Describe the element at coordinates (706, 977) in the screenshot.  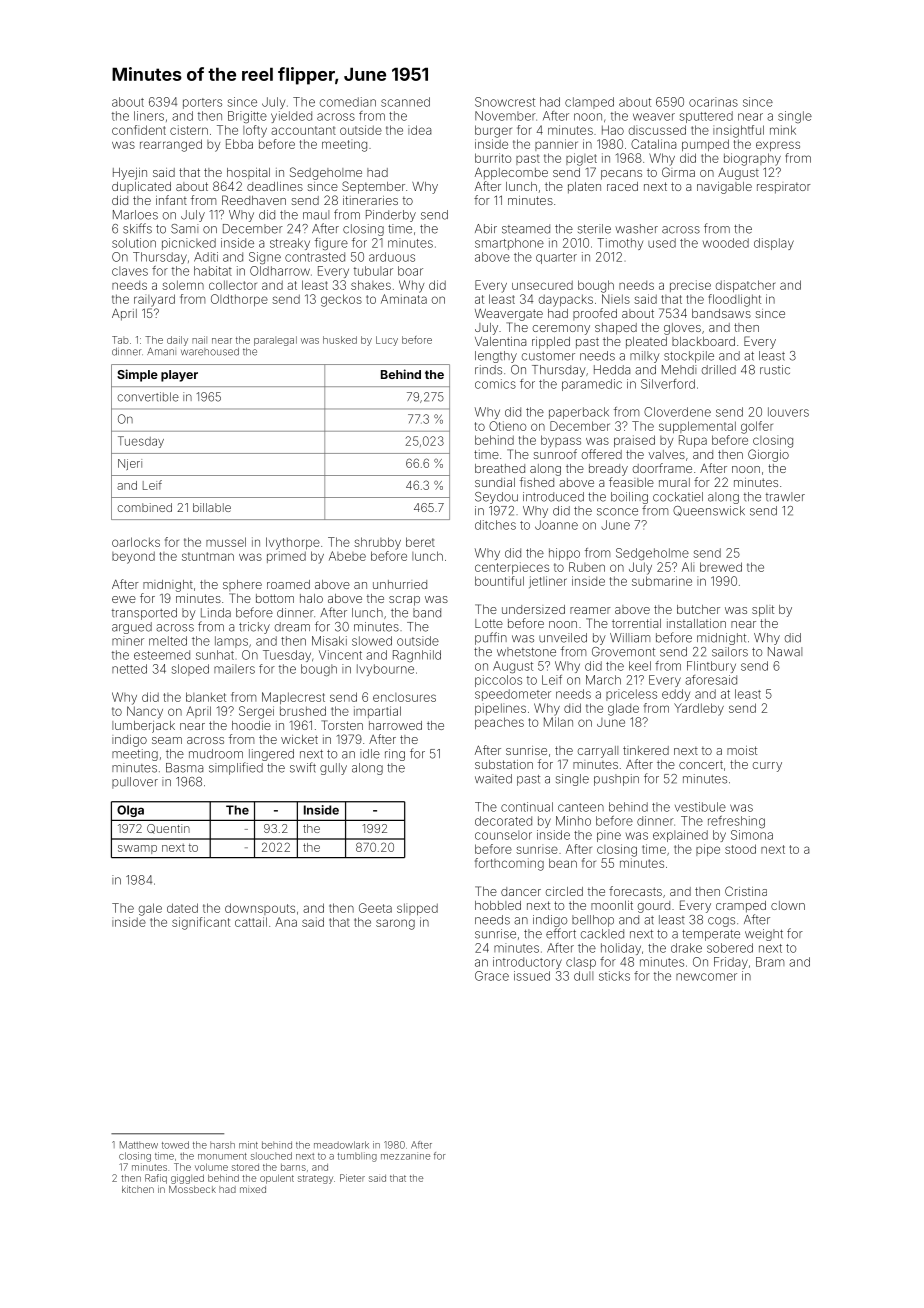
I see `newcomer` at that location.
